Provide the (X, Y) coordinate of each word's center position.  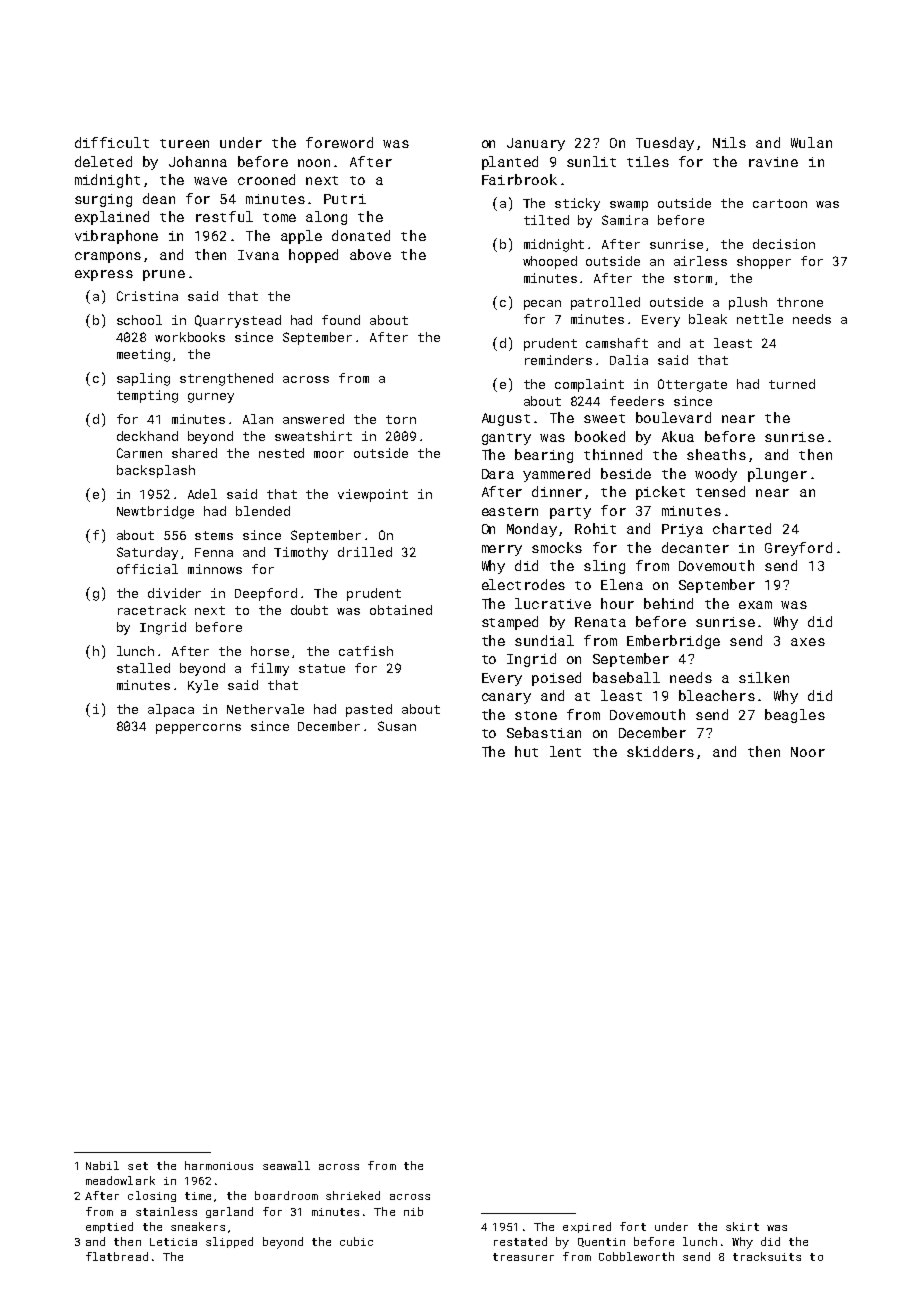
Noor (808, 752)
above (370, 254)
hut (526, 751)
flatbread (117, 1256)
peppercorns (198, 729)
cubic (356, 1241)
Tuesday (665, 144)
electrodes (523, 584)
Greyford (798, 549)
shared (194, 453)
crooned (266, 179)
